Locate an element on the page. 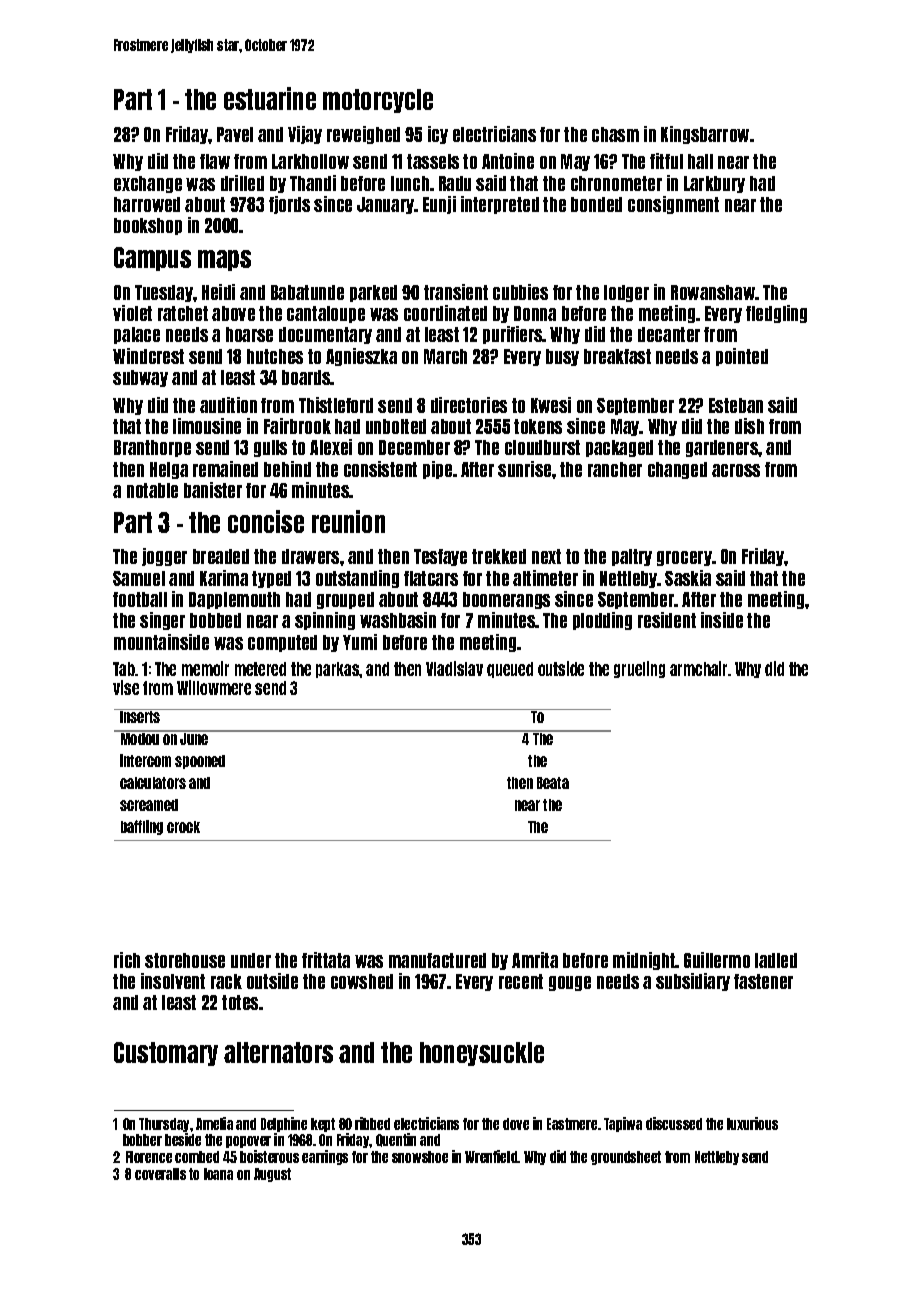  parkas is located at coordinates (338, 670).
